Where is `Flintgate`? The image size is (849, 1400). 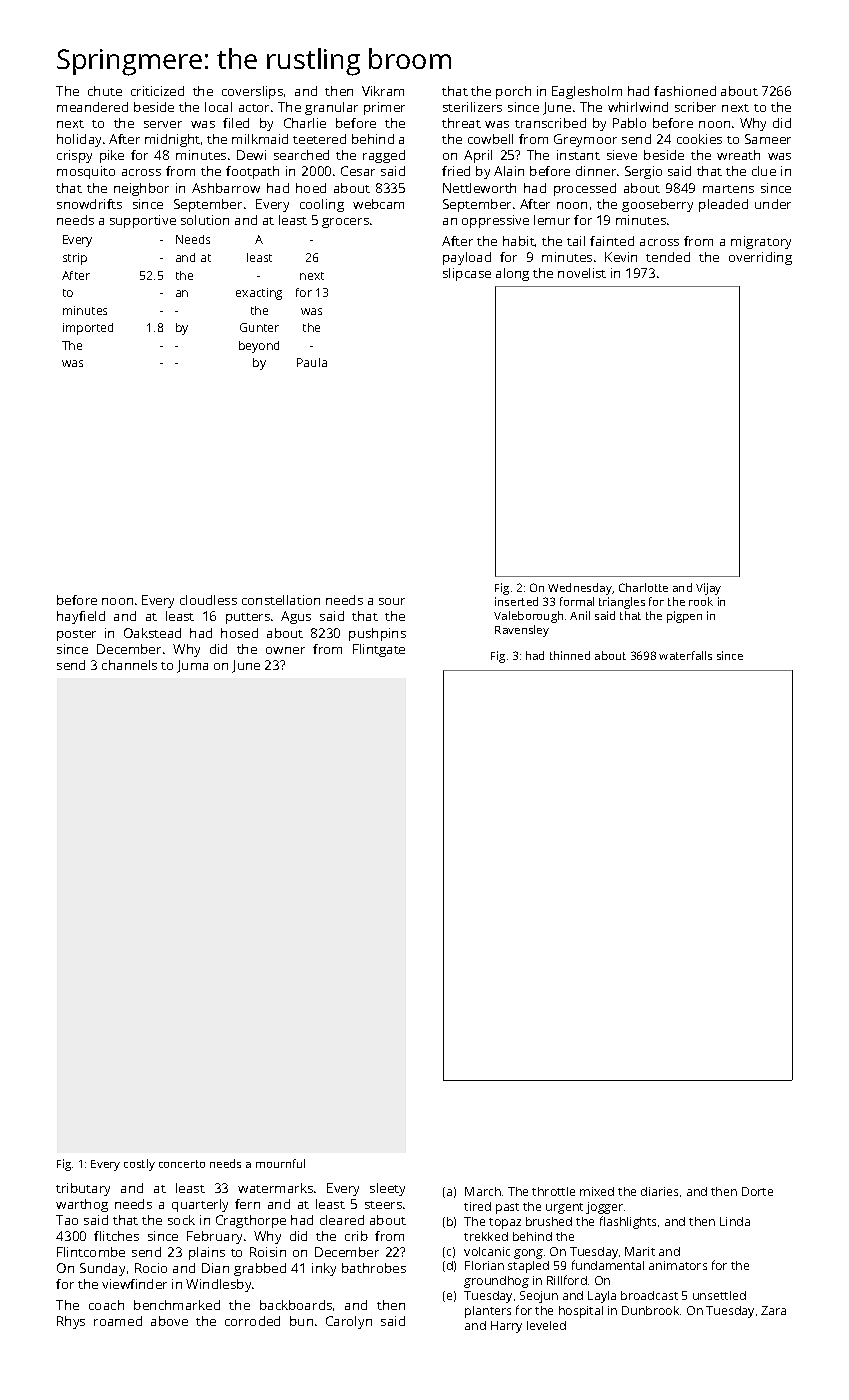 Flintgate is located at coordinates (379, 650).
